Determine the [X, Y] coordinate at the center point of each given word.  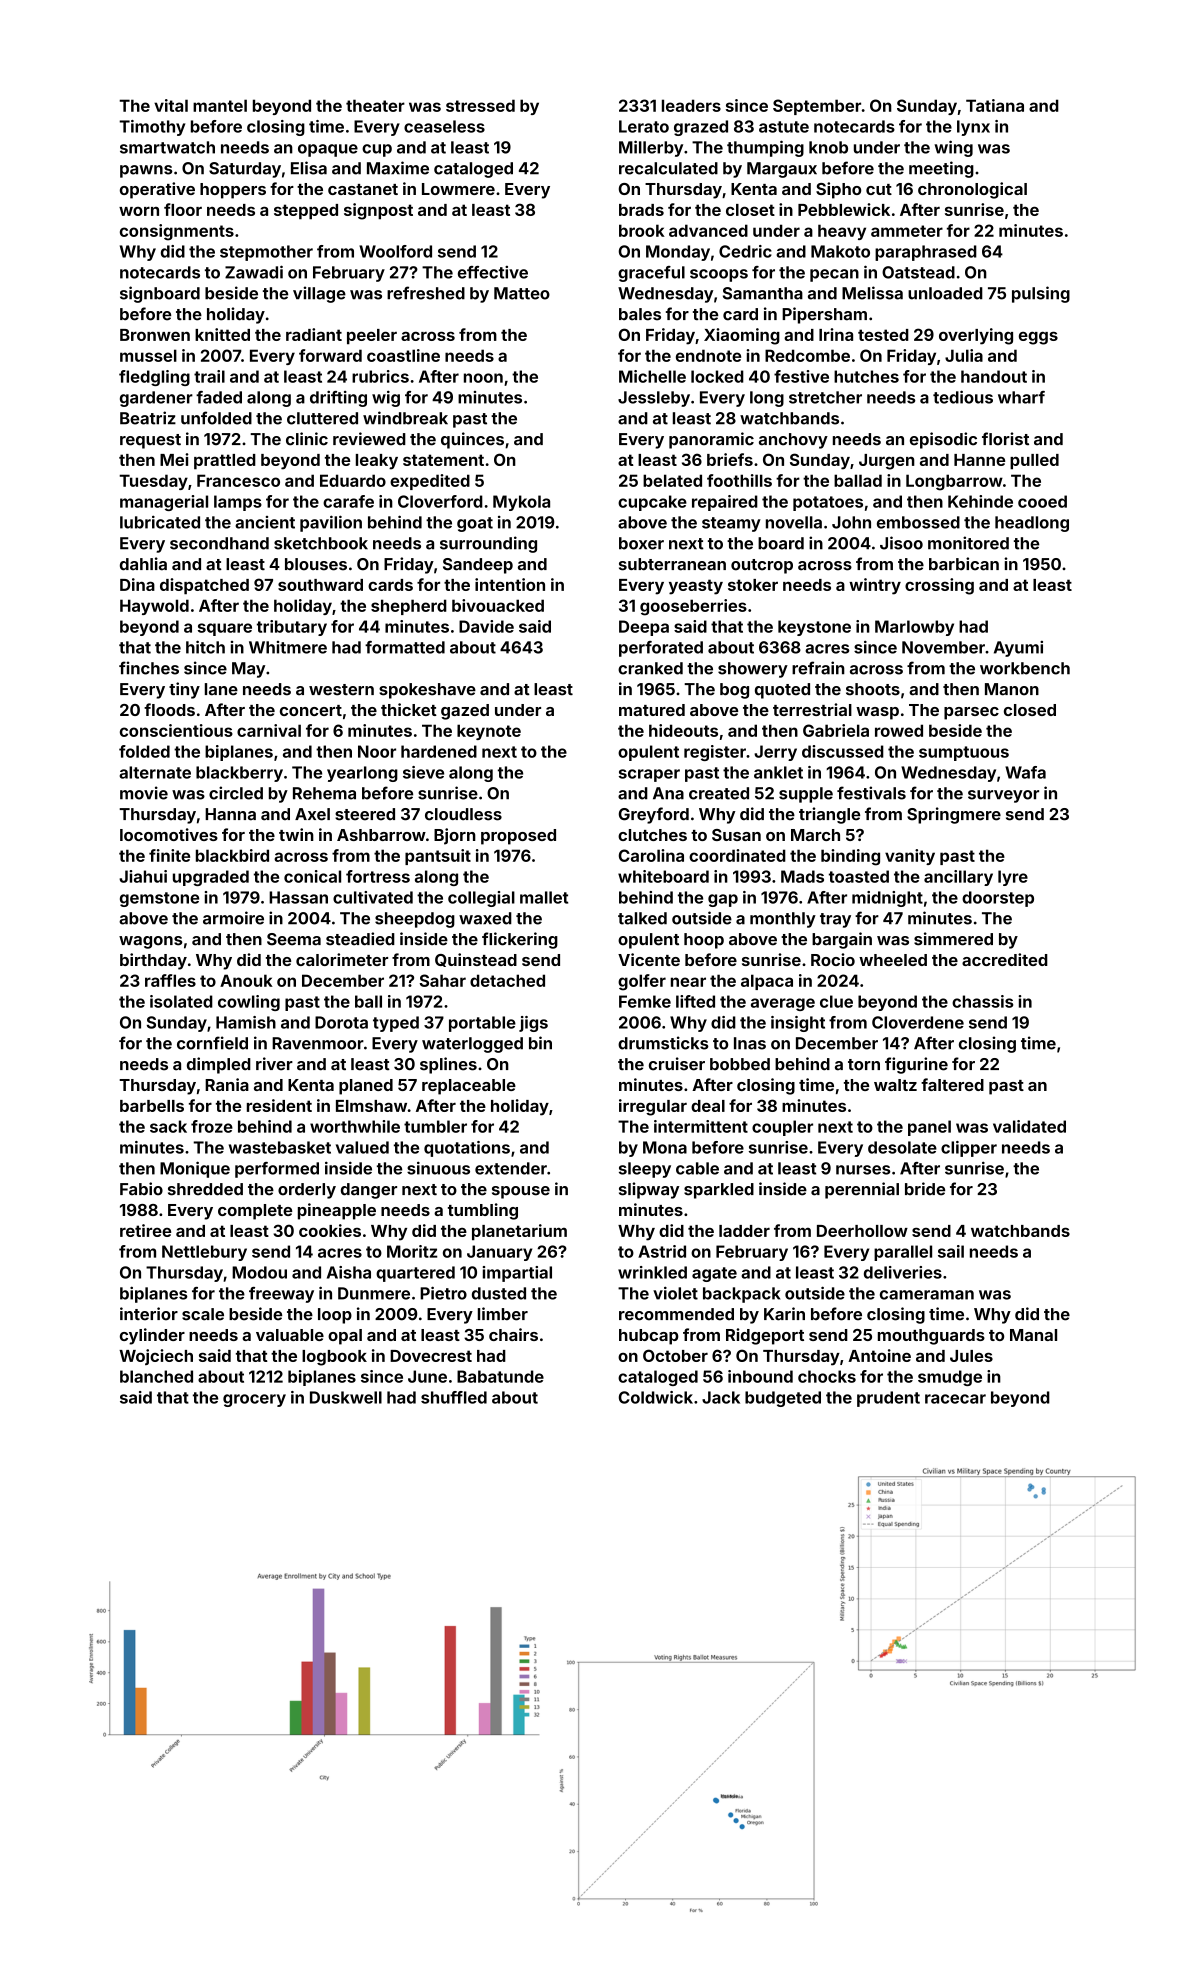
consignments [177, 232]
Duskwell [346, 1397]
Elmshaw [371, 1106]
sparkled [719, 1191]
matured [652, 710]
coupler [782, 1128]
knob [828, 147]
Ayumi [1018, 649]
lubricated [160, 522]
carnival [269, 730]
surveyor [1003, 796]
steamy [731, 524]
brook [642, 230]
